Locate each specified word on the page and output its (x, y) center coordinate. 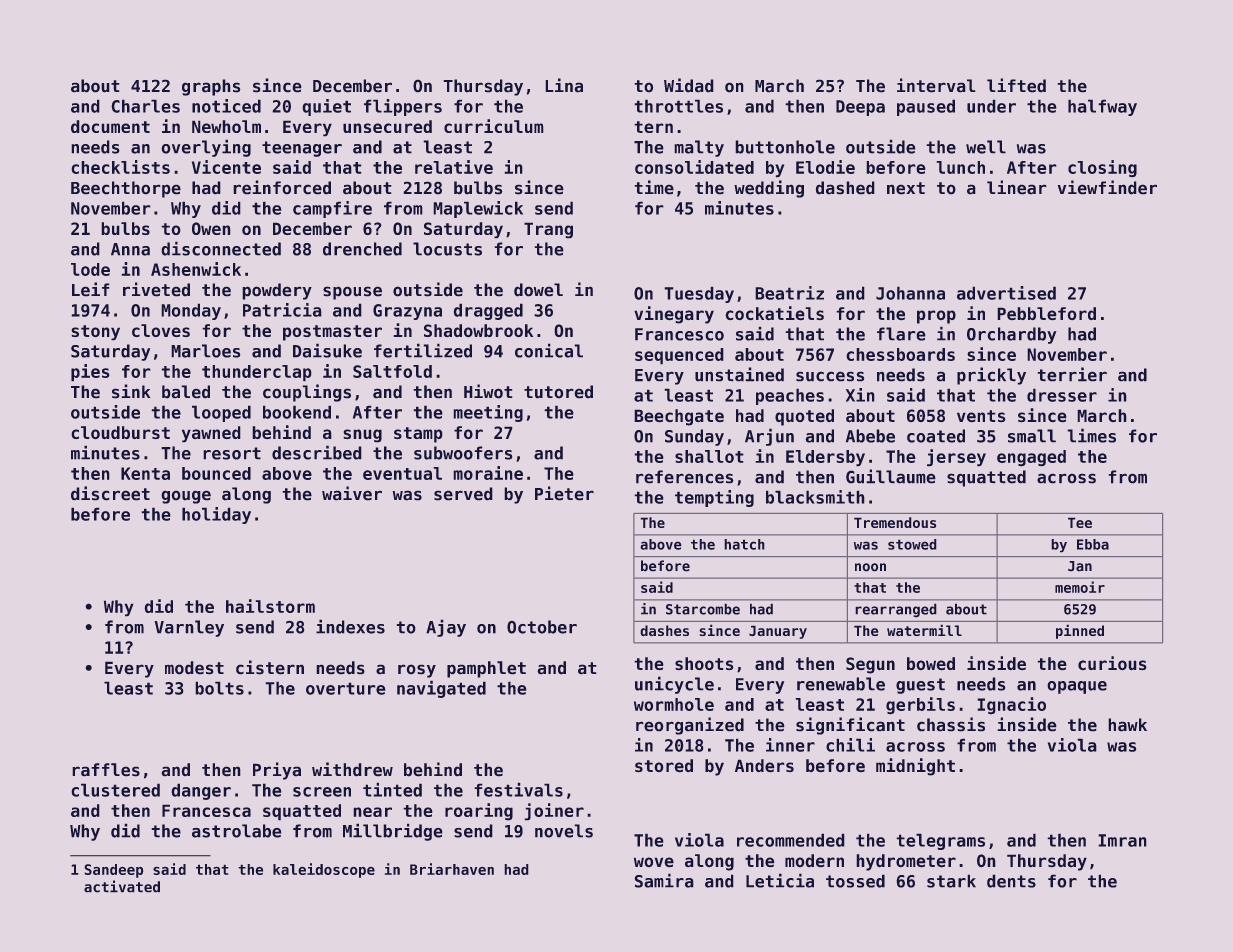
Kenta (145, 473)
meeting (488, 413)
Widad (689, 85)
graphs (211, 87)
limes (1091, 435)
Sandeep (113, 871)
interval (936, 85)
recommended (791, 840)
